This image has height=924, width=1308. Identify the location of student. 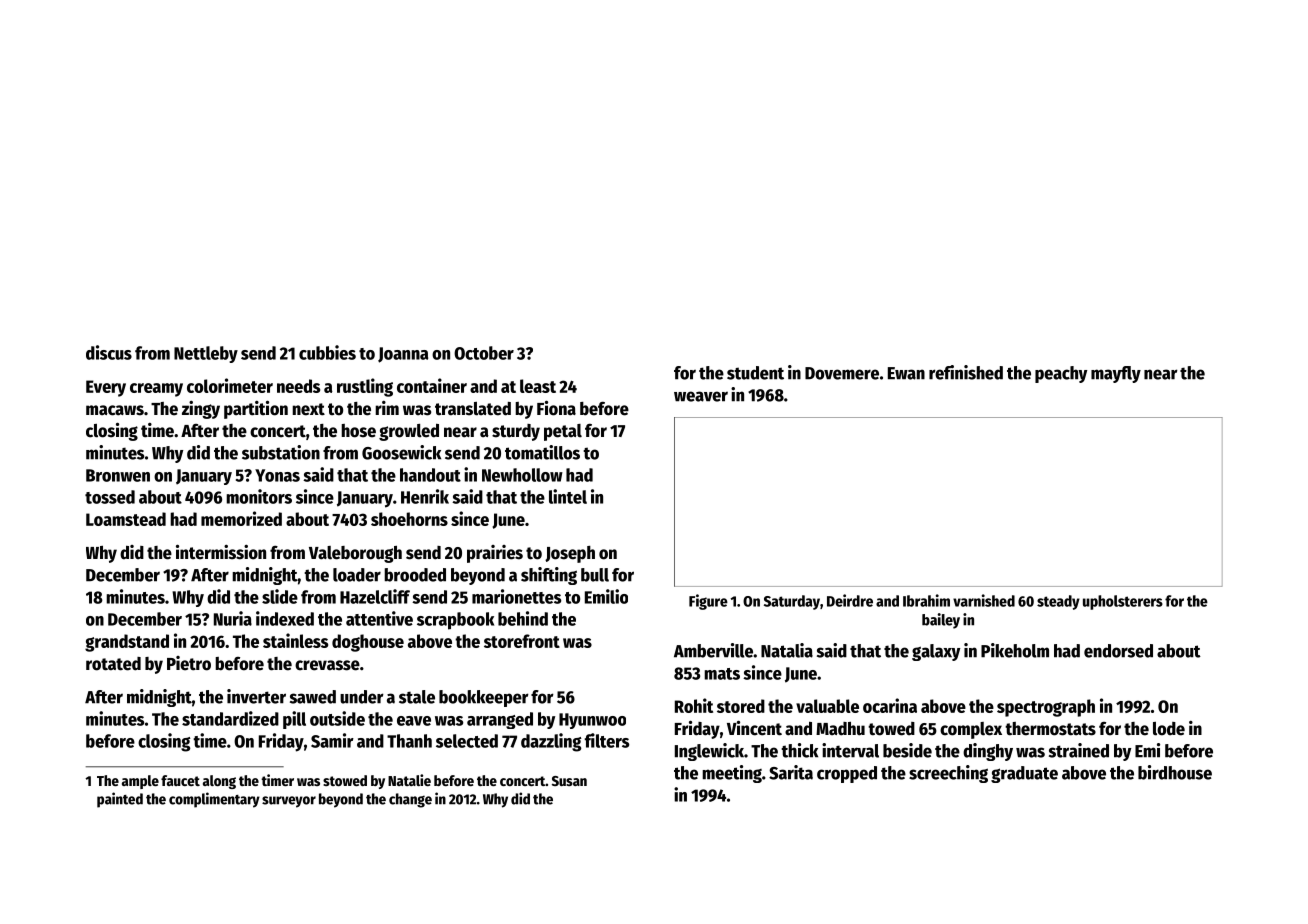
(755, 373).
